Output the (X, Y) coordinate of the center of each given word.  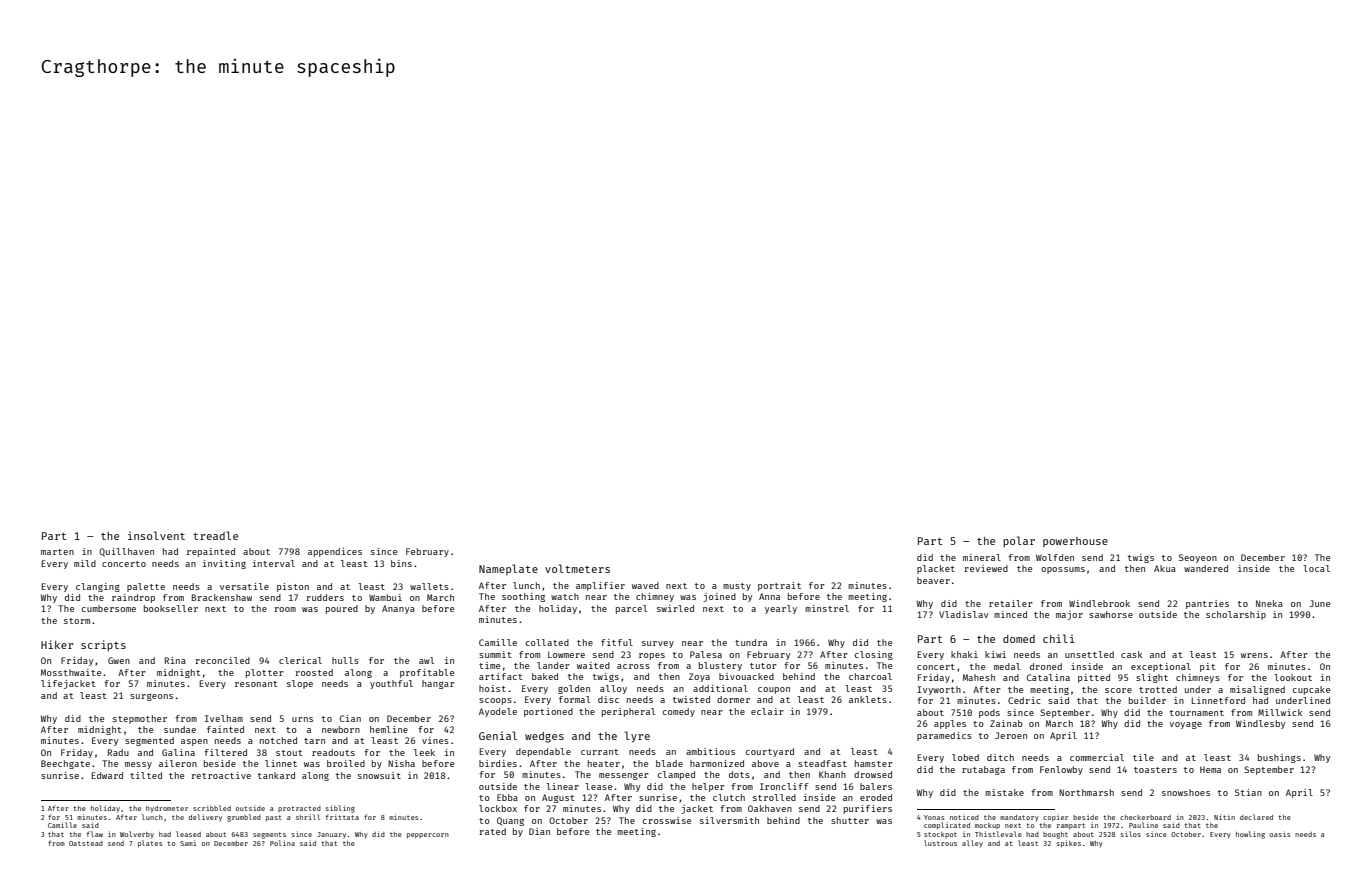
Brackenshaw (222, 597)
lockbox (498, 808)
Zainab (1006, 723)
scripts (103, 645)
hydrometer (167, 809)
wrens (1254, 655)
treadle (215, 535)
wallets (429, 586)
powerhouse (1075, 542)
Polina (282, 843)
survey (658, 644)
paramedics (944, 736)
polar (1019, 541)
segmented (149, 741)
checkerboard (1145, 817)
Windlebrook (1099, 603)
